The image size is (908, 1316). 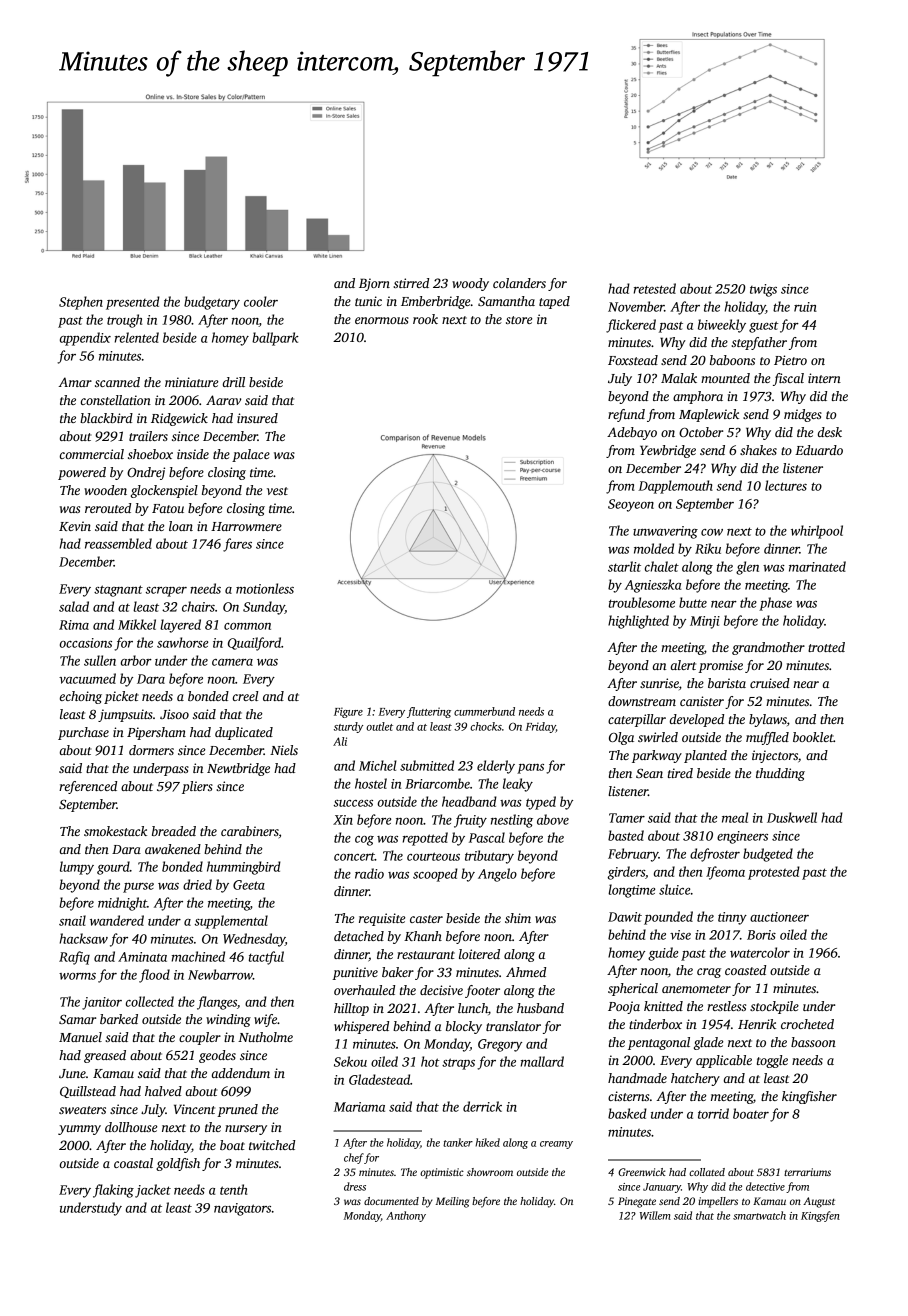 What do you see at coordinates (242, 1209) in the screenshot?
I see `navigators` at bounding box center [242, 1209].
